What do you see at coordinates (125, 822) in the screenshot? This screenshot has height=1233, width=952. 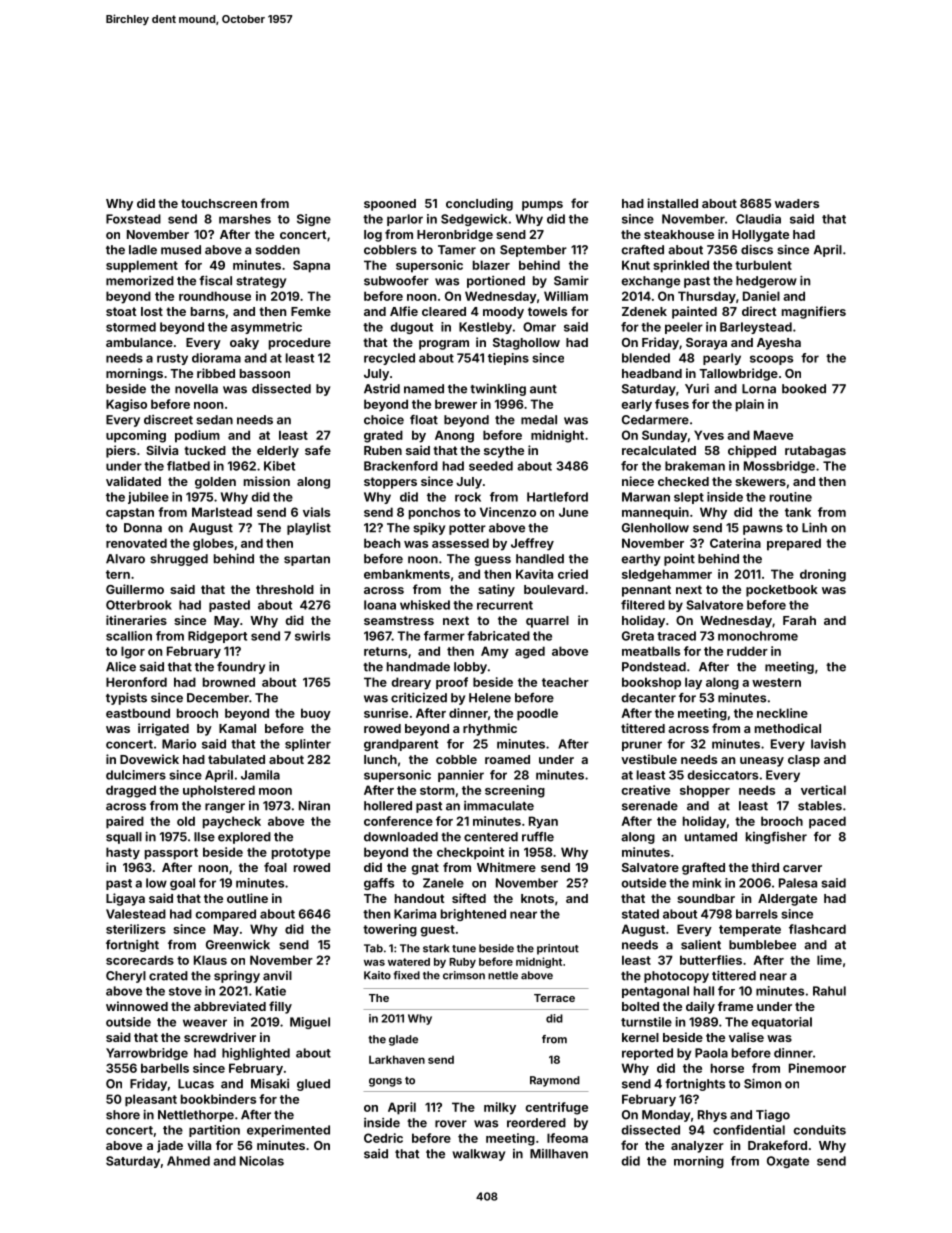 I see `paired` at bounding box center [125, 822].
